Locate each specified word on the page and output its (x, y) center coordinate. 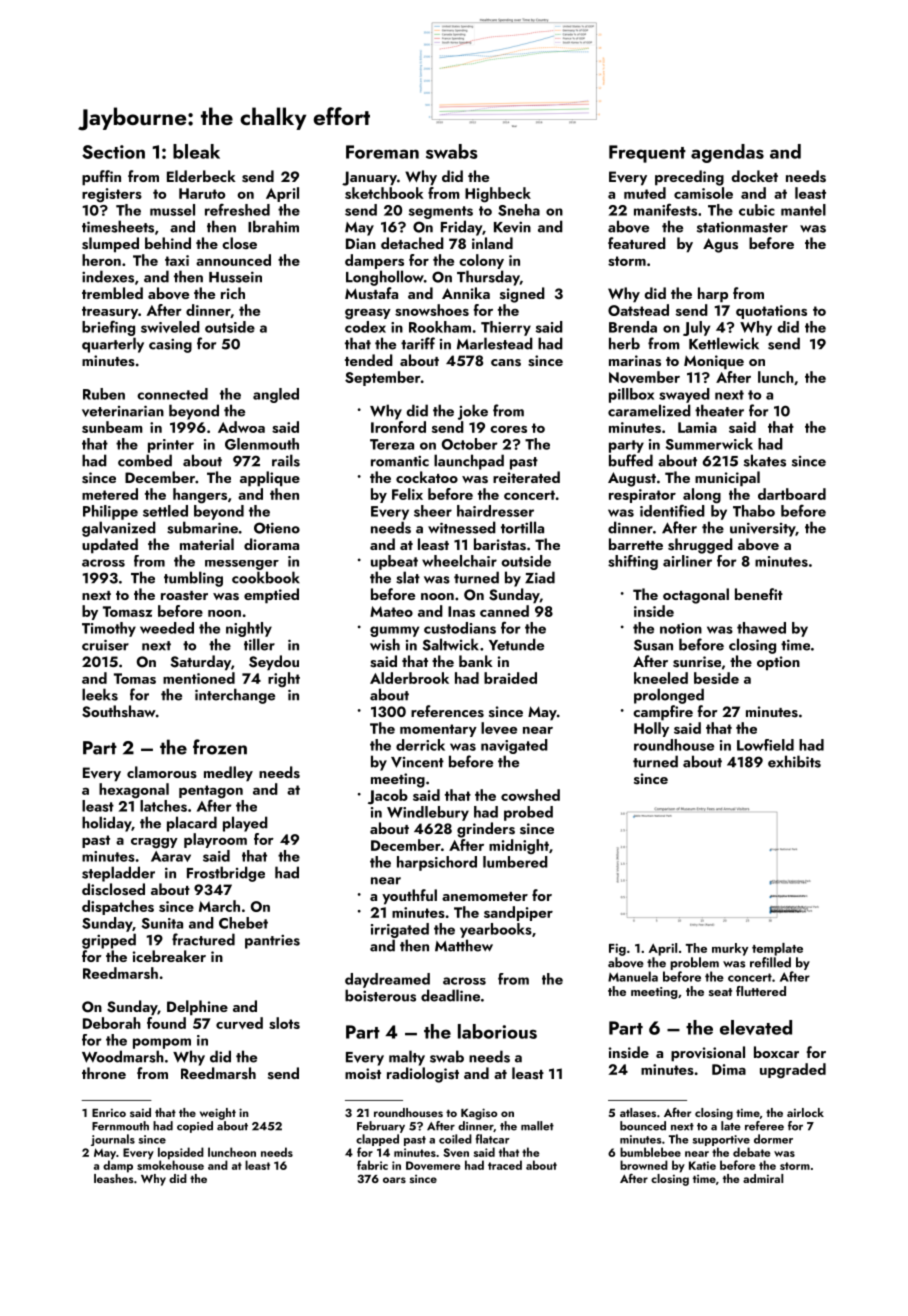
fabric (372, 1165)
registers (112, 195)
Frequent (647, 154)
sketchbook (384, 193)
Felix (407, 494)
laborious (497, 1031)
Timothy (109, 629)
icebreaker (169, 956)
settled (165, 511)
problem (694, 963)
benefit (759, 594)
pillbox (631, 395)
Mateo (391, 611)
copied (195, 1127)
